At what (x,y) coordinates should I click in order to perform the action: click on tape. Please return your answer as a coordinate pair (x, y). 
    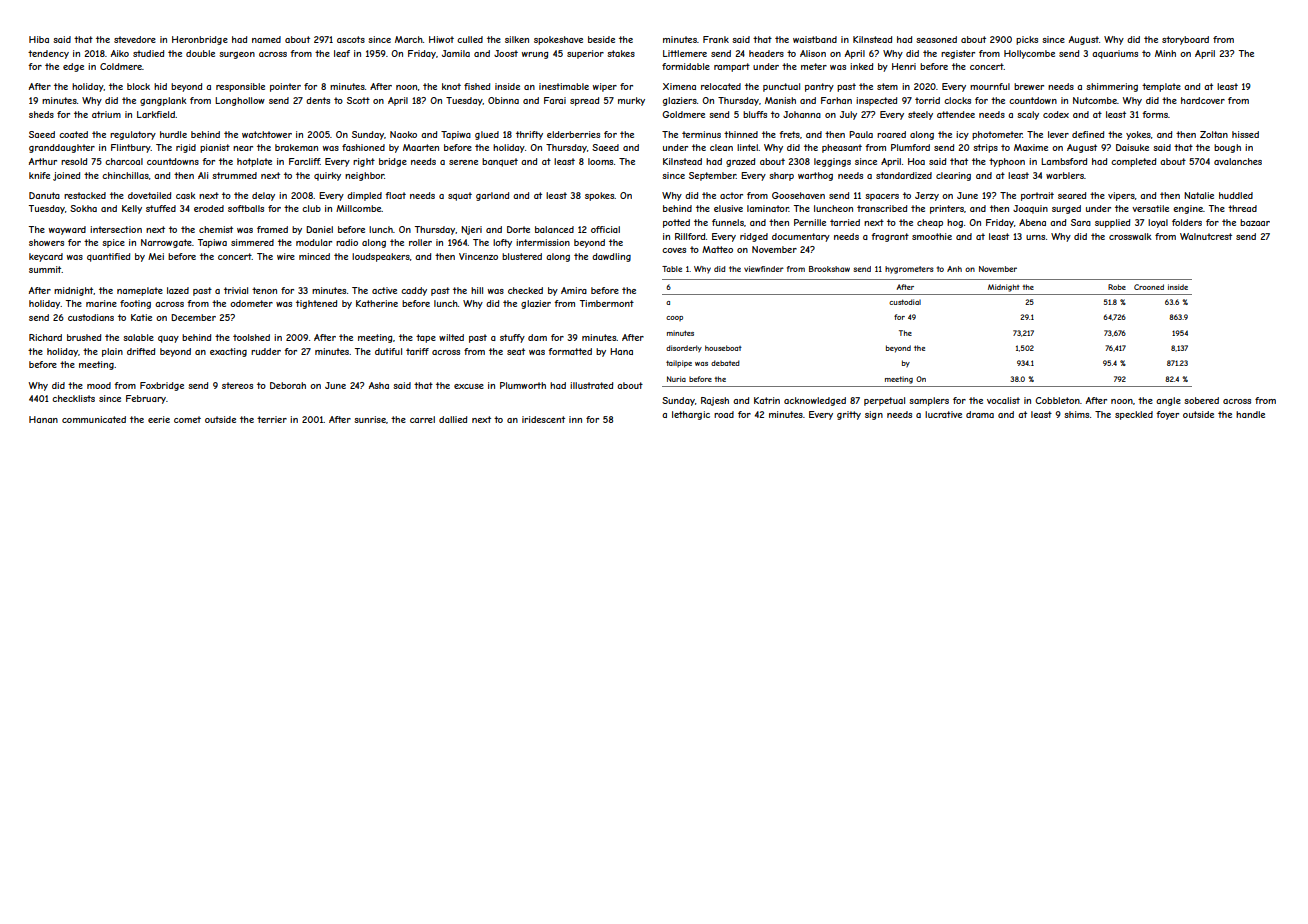
    Looking at the image, I should click on (426, 338).
